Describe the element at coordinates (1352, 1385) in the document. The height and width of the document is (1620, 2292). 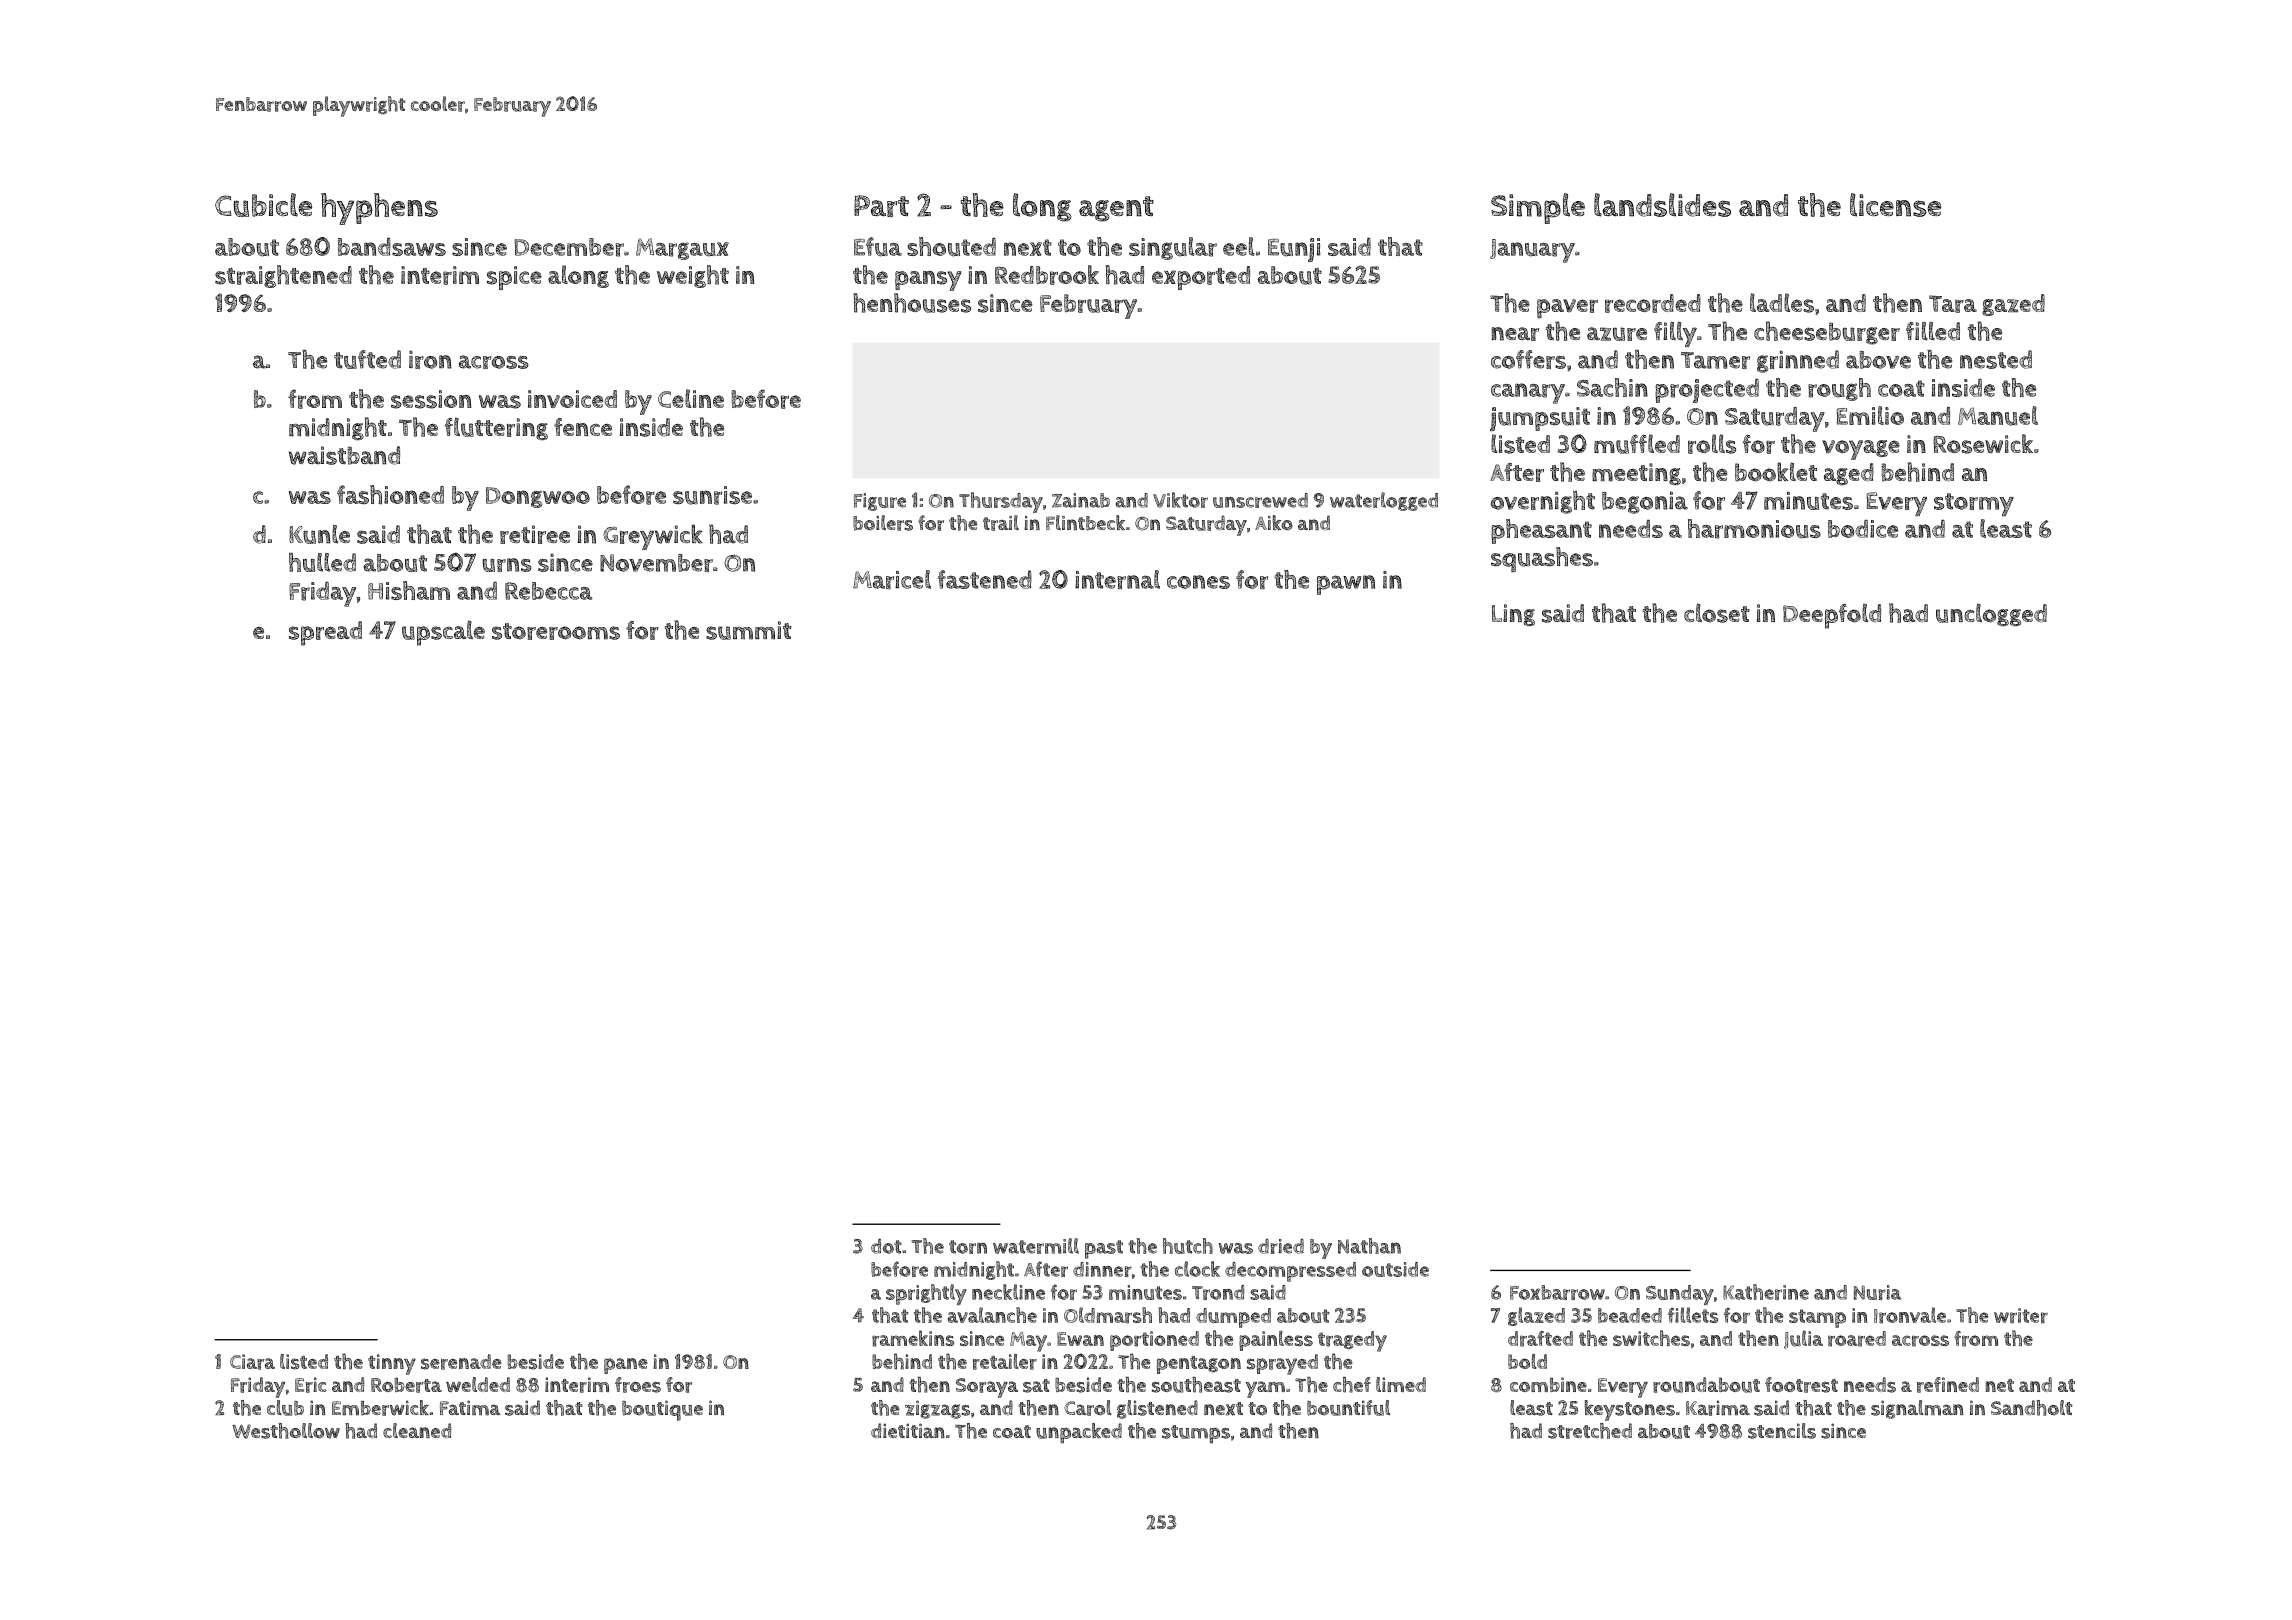
I see `chef` at that location.
